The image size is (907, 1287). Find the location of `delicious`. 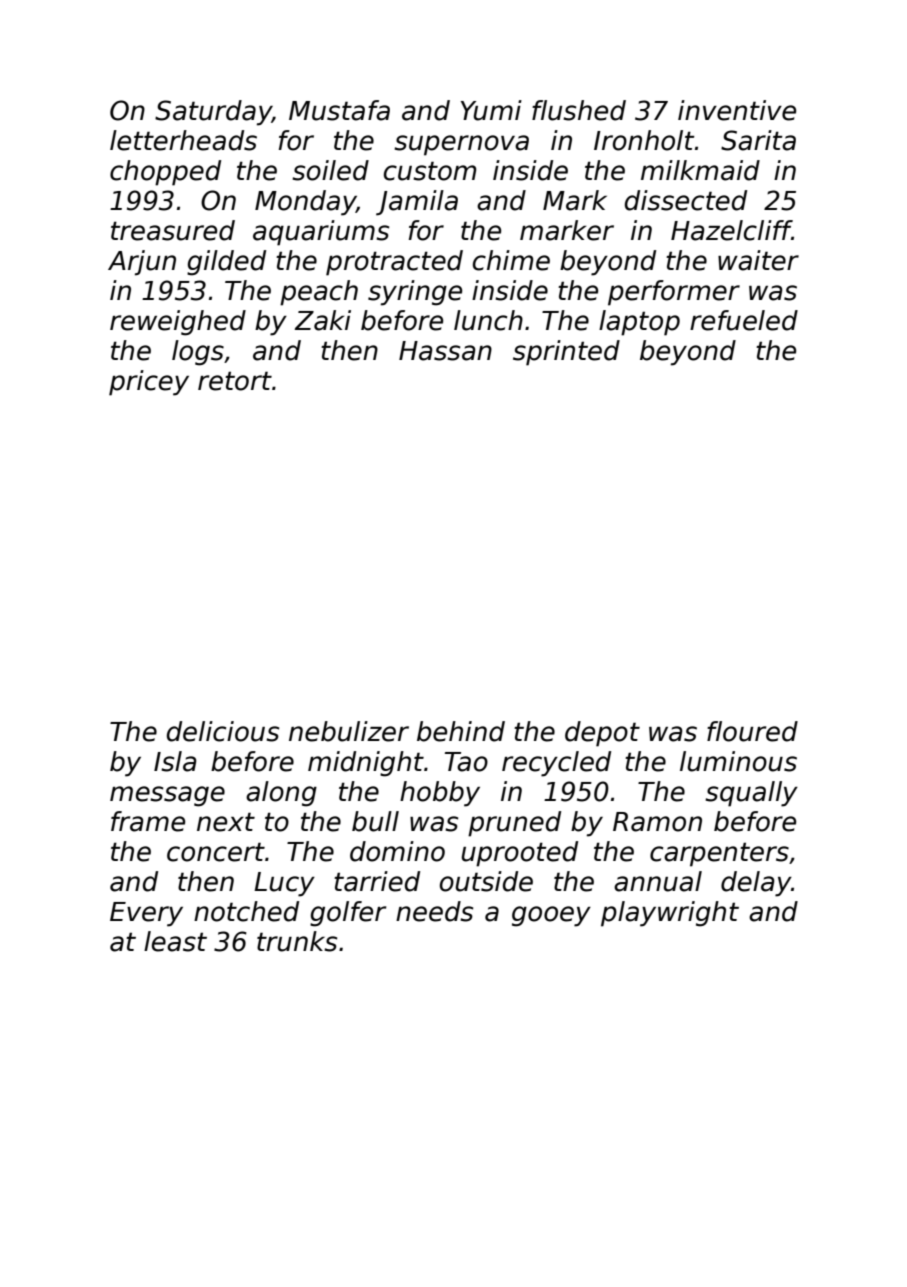

delicious is located at coordinates (223, 731).
